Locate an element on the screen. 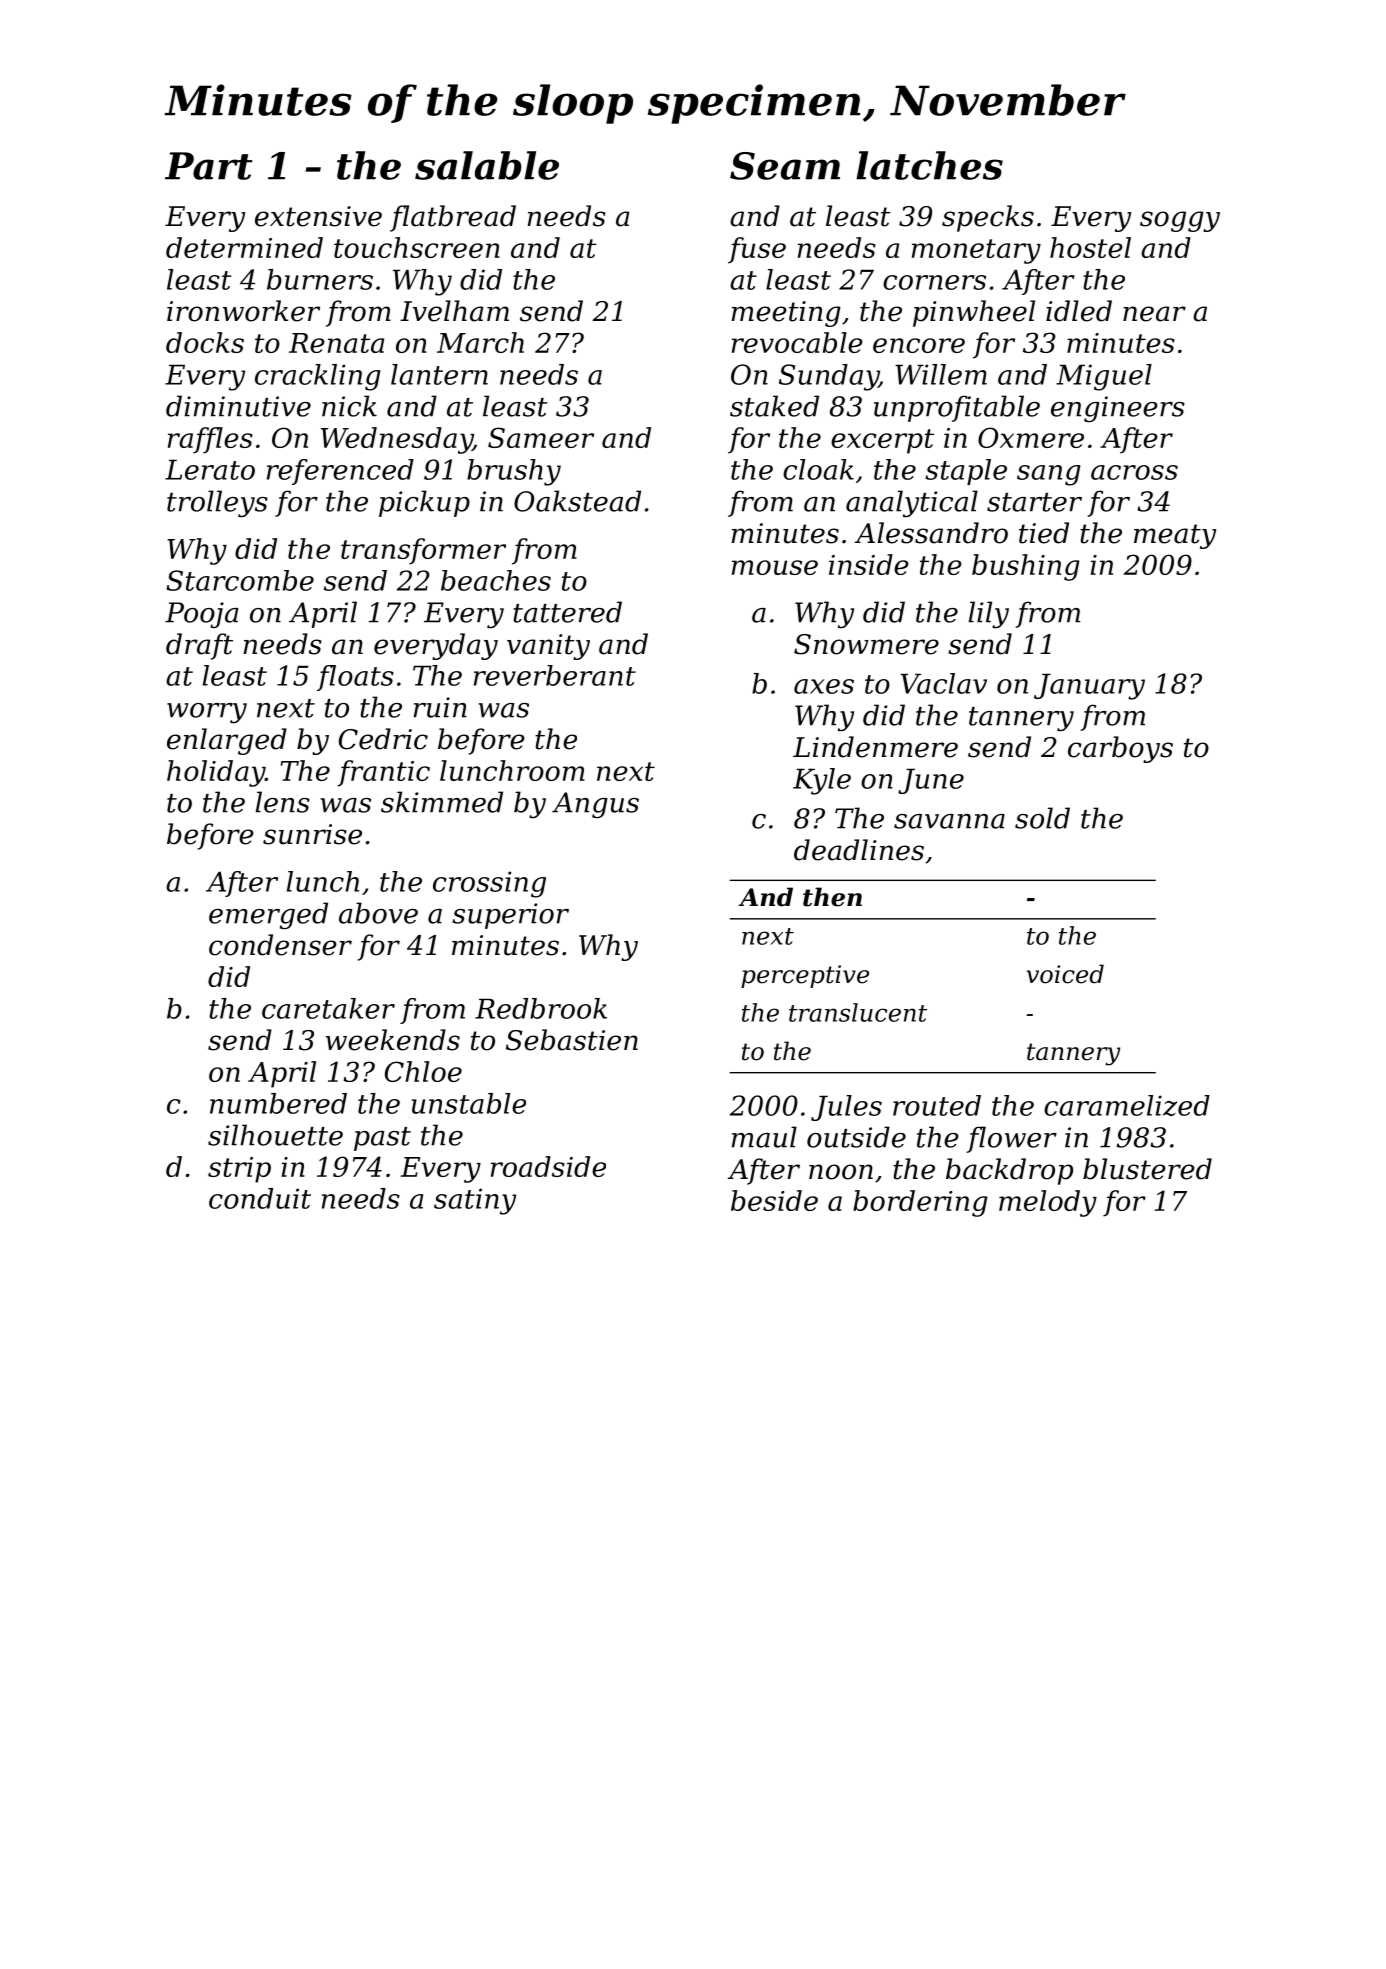 The image size is (1386, 1969). axes is located at coordinates (824, 686).
